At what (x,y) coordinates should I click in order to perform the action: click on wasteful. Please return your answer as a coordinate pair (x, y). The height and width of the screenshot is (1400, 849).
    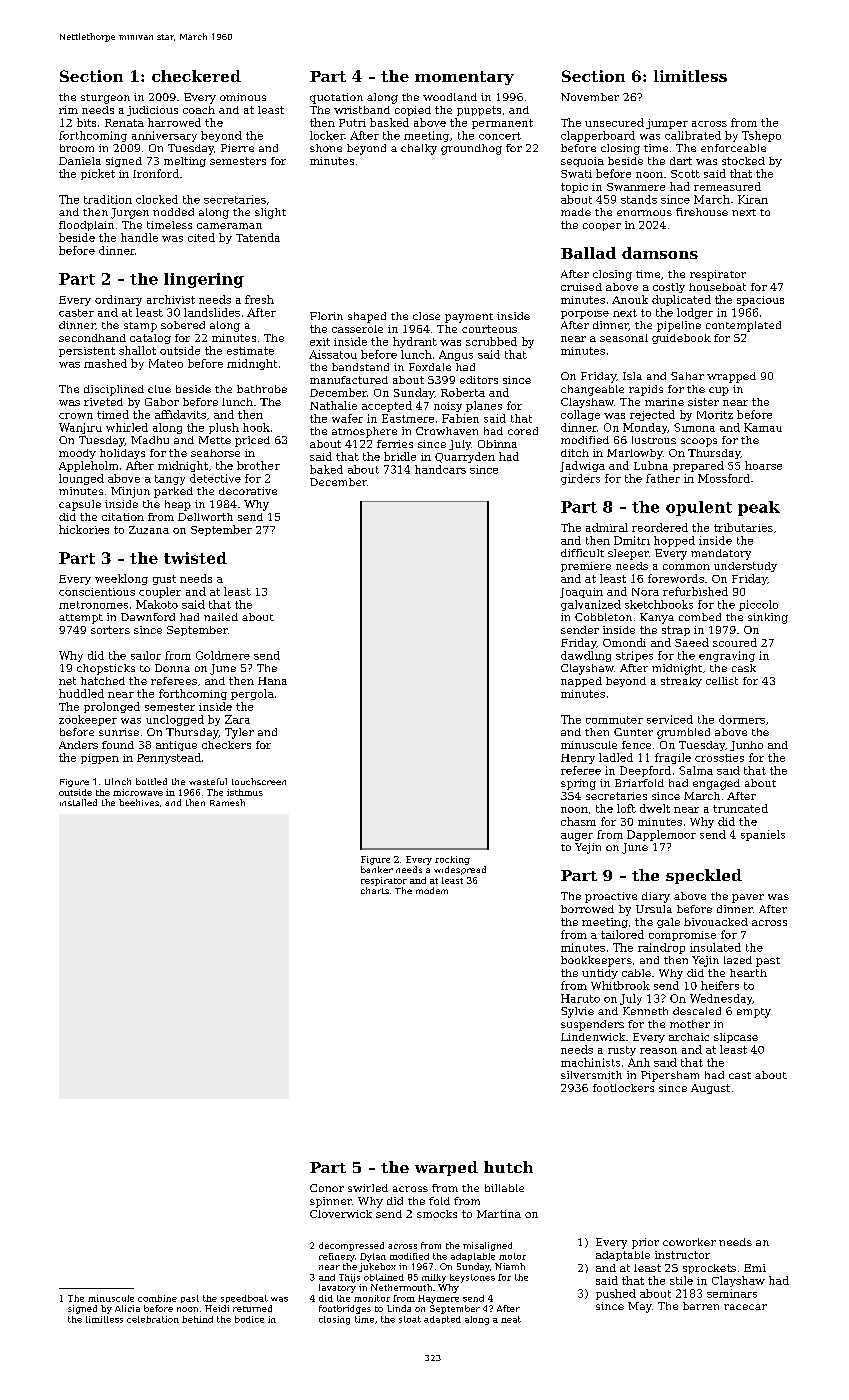
    Looking at the image, I should click on (208, 781).
